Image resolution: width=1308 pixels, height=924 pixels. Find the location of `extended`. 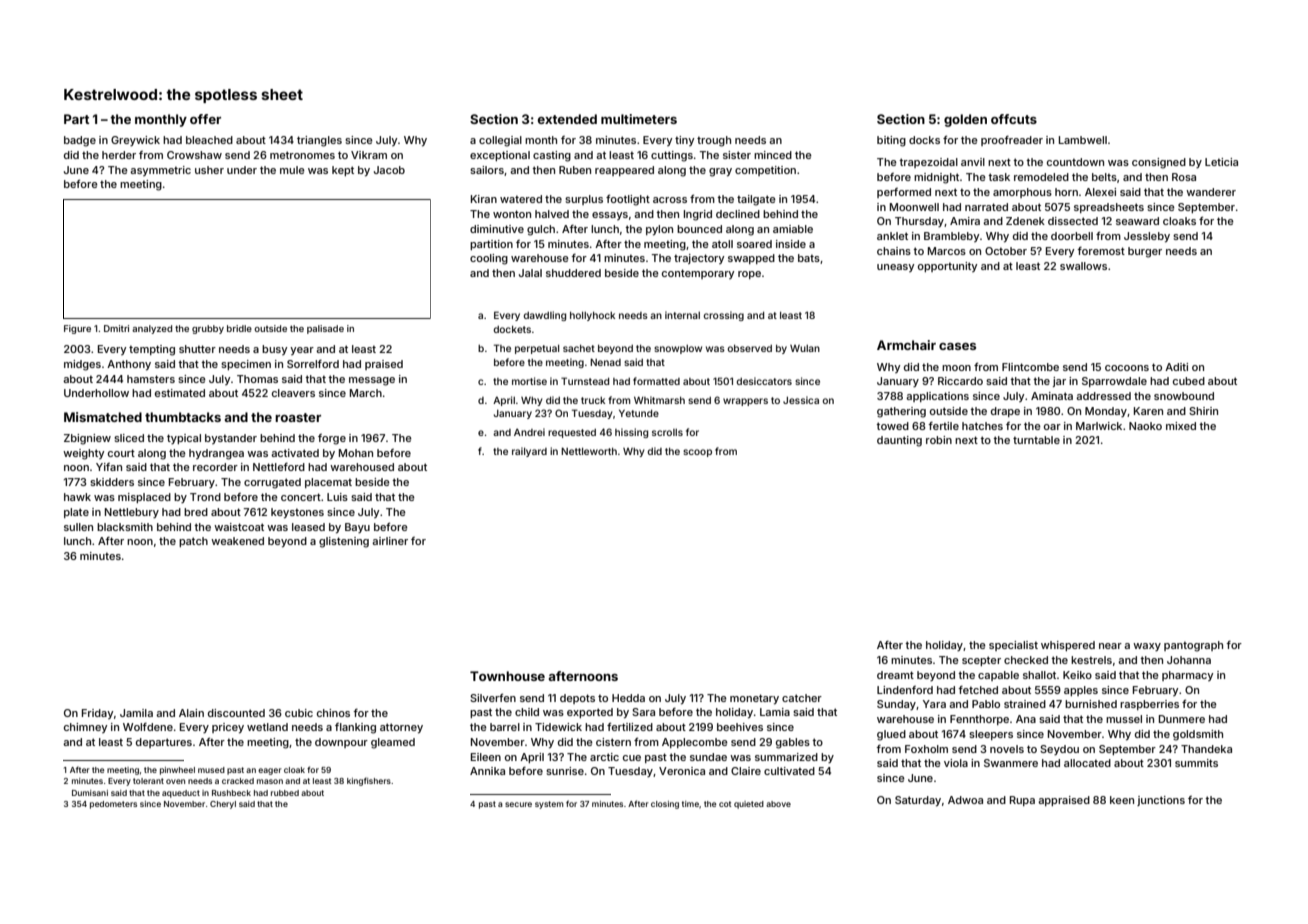

extended is located at coordinates (567, 119).
